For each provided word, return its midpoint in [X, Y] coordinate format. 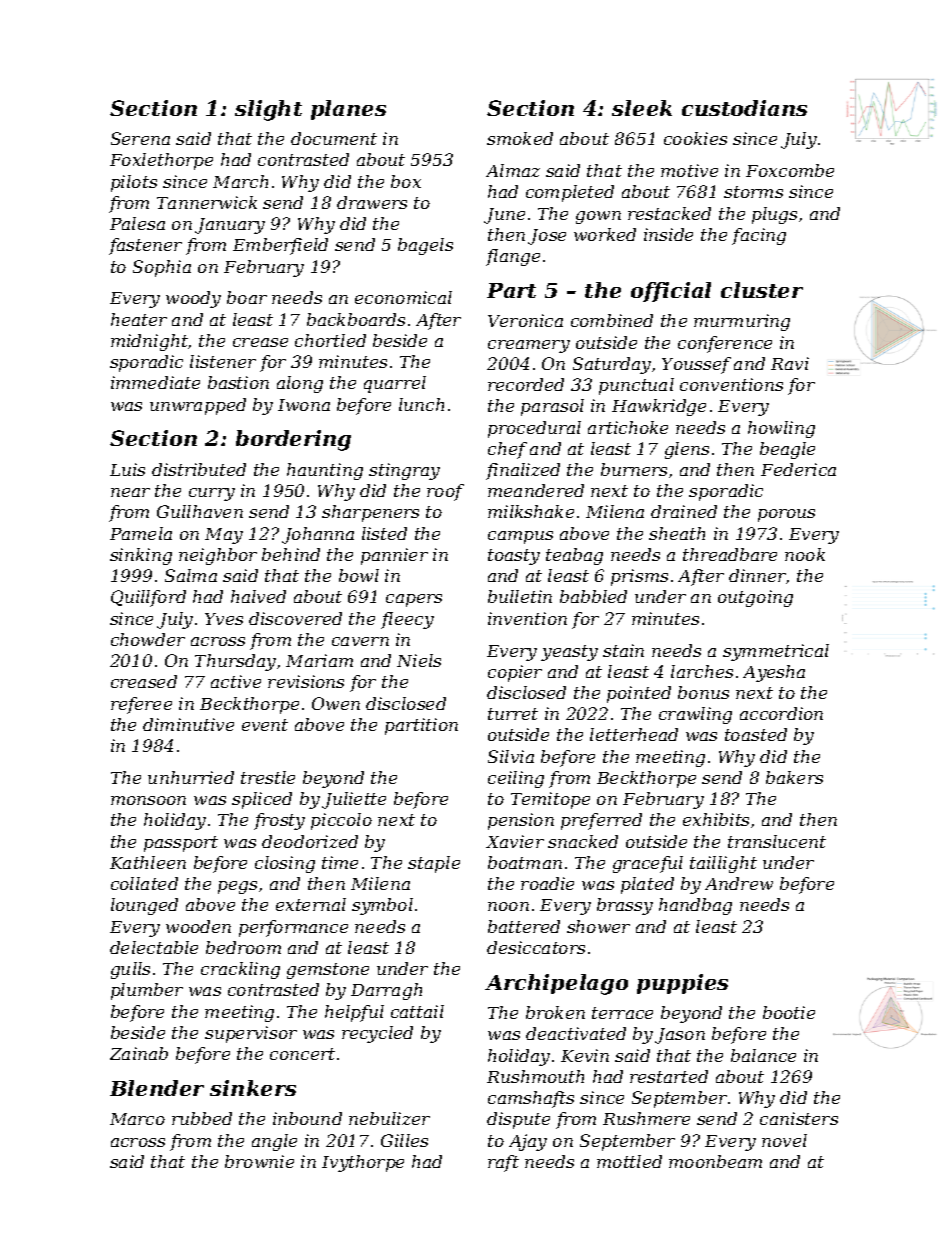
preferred [601, 821]
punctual [636, 386]
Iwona [304, 405]
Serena [140, 138]
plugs [774, 215]
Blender [157, 1088]
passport [181, 844]
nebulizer [389, 1118]
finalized [523, 471]
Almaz [513, 170]
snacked [583, 841]
